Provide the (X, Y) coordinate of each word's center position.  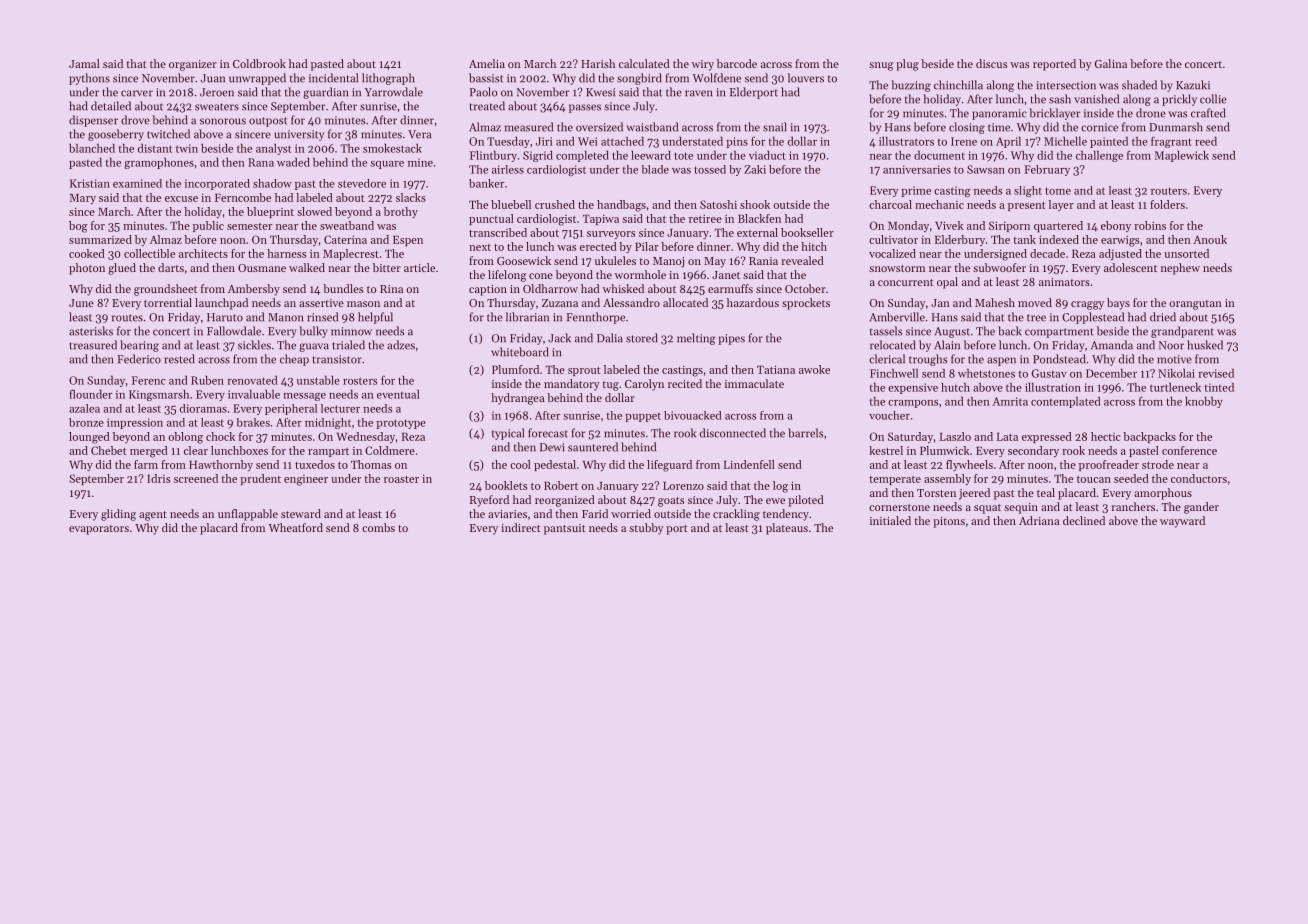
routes (127, 318)
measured (529, 127)
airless (508, 169)
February (1047, 170)
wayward (1182, 522)
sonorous (223, 121)
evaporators (99, 530)
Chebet (109, 450)
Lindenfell (749, 464)
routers (1169, 191)
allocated (685, 302)
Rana (261, 162)
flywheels (969, 465)
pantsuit (565, 529)
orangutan (1195, 305)
